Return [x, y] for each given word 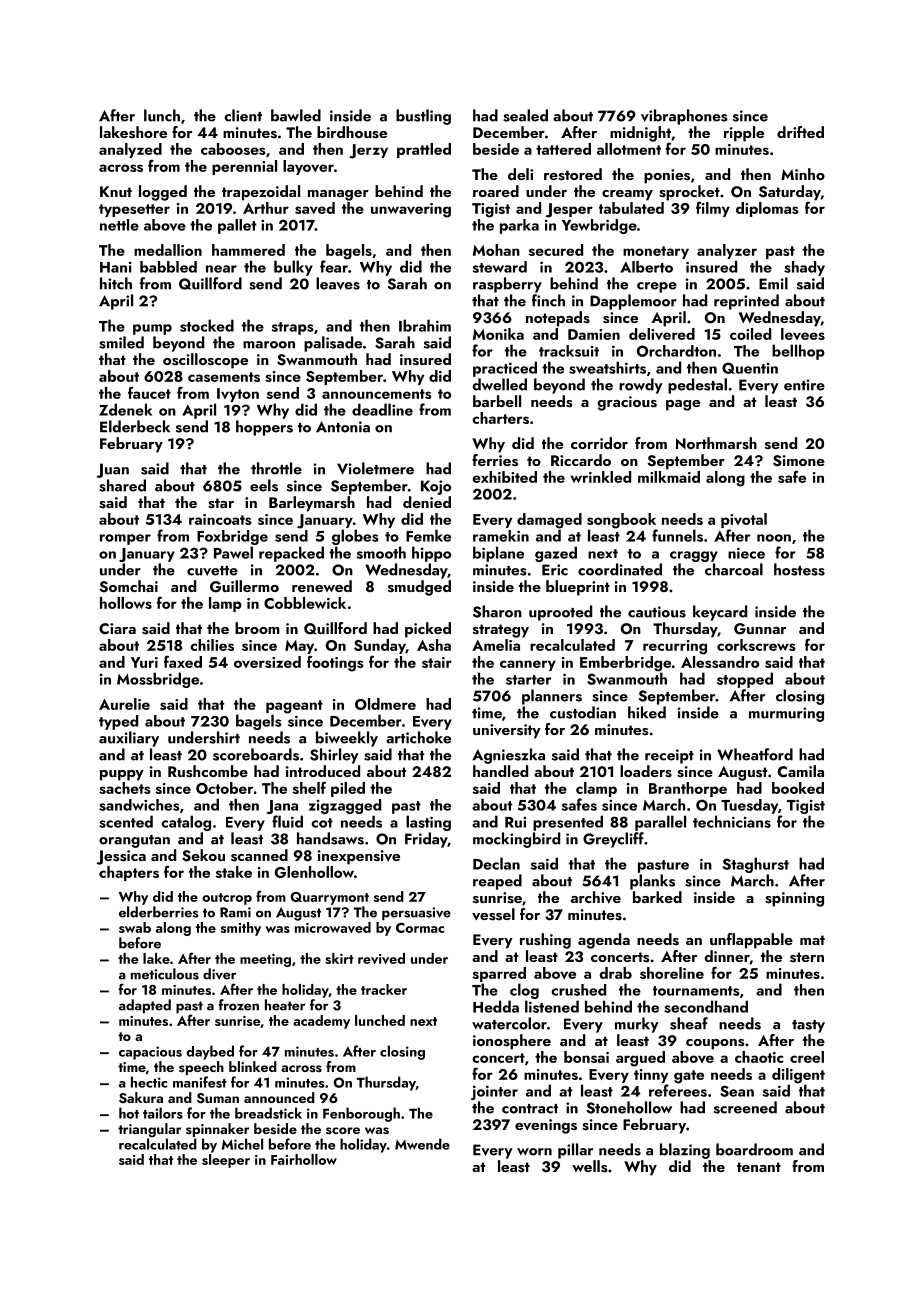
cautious [657, 612]
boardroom [754, 1149]
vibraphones [684, 117]
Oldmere [385, 704]
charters [500, 418]
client [243, 115]
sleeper [226, 1161]
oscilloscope [205, 361]
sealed [525, 115]
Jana [282, 807]
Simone [799, 461]
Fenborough [361, 1114]
